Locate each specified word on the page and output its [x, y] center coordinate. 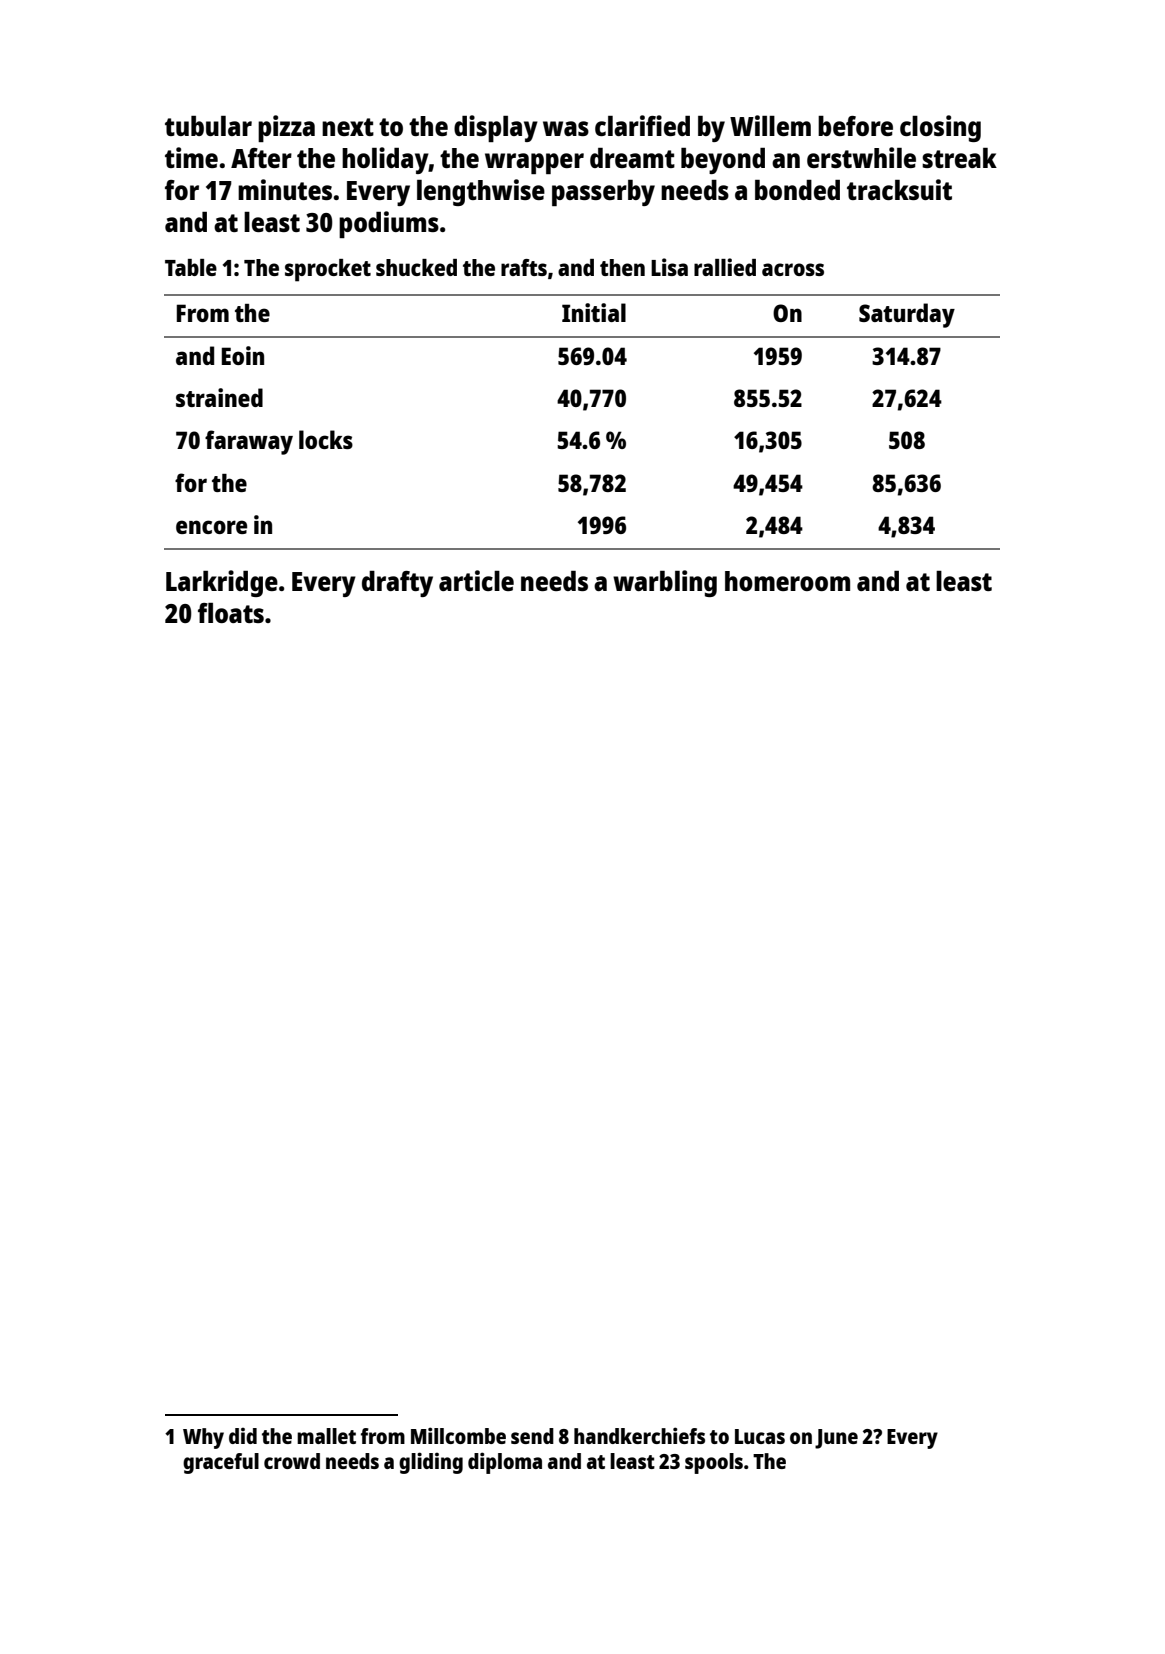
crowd [292, 1461]
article [476, 580]
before [855, 126]
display [496, 128]
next [348, 127]
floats [231, 613]
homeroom [787, 581]
